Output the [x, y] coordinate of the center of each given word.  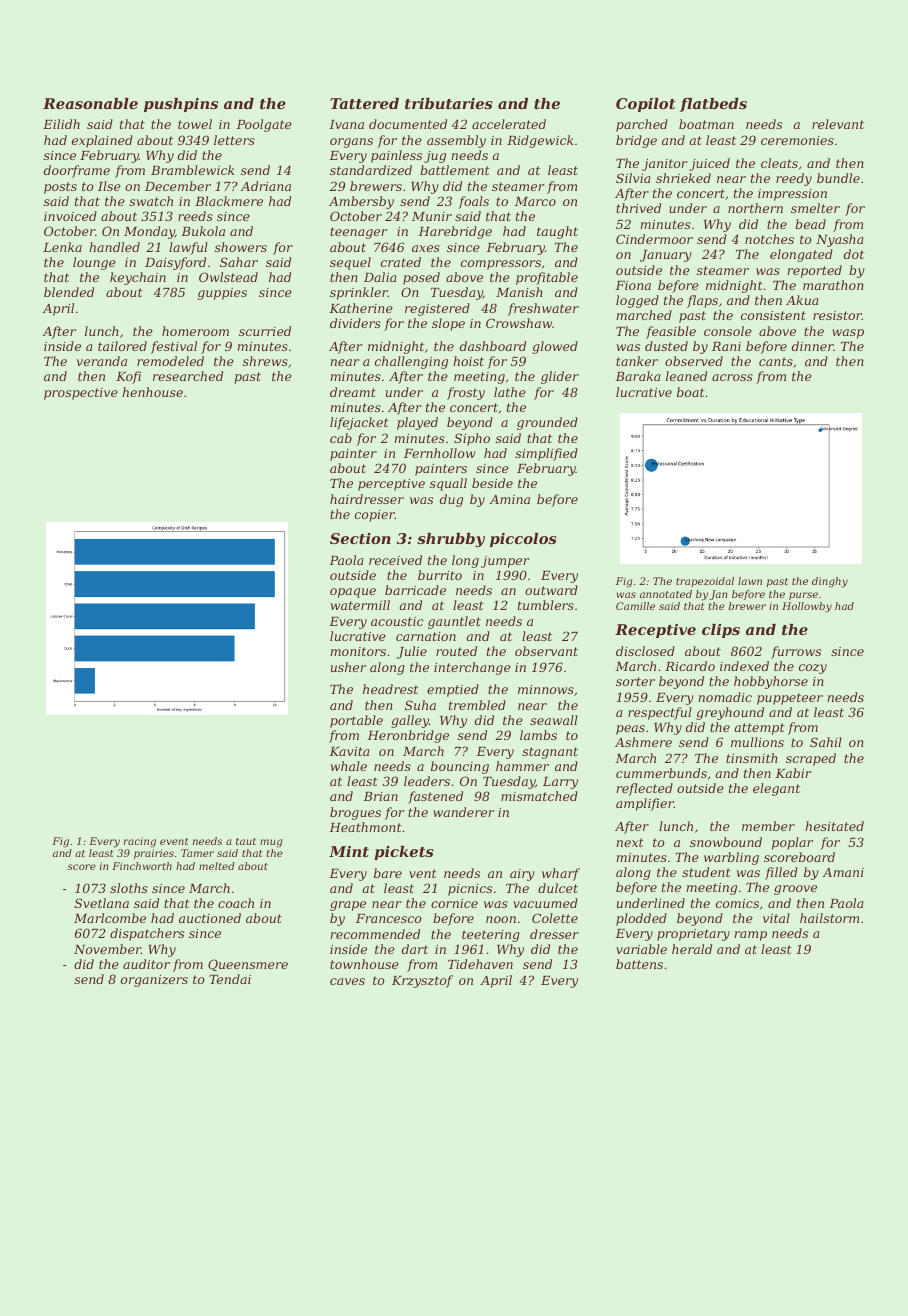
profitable [547, 278]
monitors [358, 651]
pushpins [181, 105]
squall [448, 484]
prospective [81, 394]
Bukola [203, 231]
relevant [838, 124]
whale [348, 766]
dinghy [830, 582]
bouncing [460, 767]
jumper [505, 562]
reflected [644, 789]
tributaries [449, 103]
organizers [154, 981]
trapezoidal [705, 582]
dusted [666, 346]
